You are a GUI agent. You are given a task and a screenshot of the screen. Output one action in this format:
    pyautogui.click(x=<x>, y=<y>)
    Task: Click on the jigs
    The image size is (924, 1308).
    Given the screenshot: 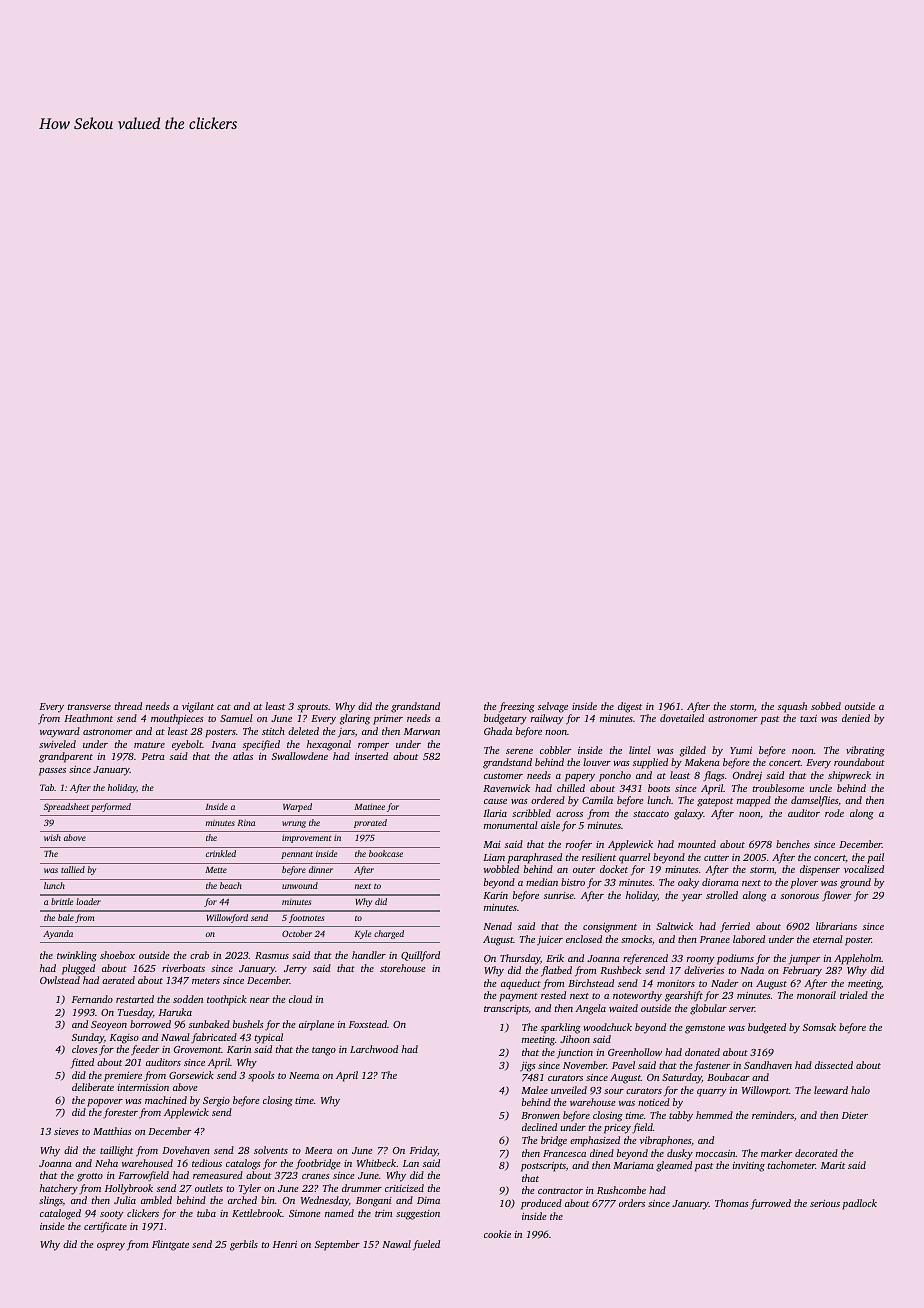 What is the action you would take?
    pyautogui.click(x=528, y=1067)
